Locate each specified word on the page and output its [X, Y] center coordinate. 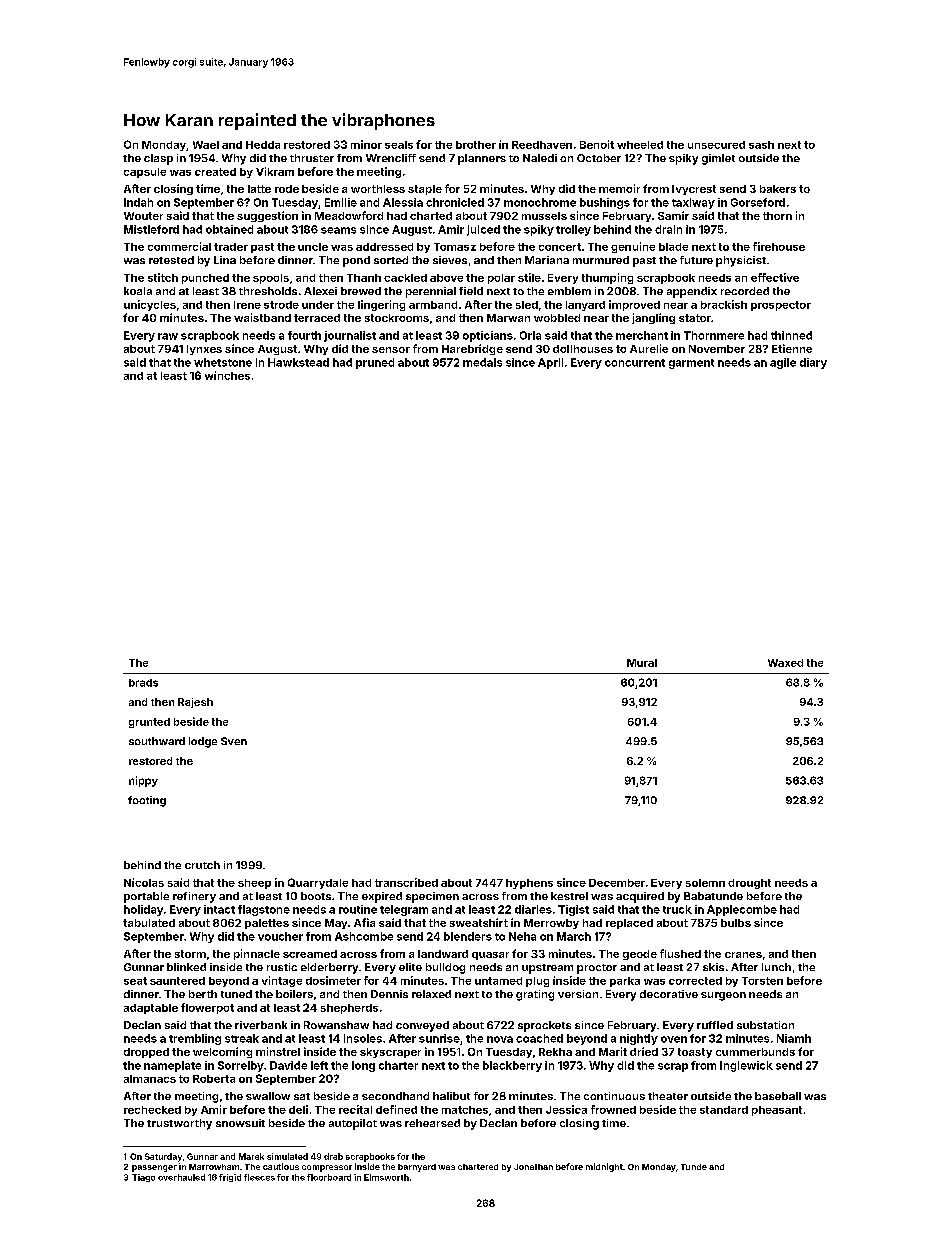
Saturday [163, 1157]
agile [783, 363]
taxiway [693, 203]
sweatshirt [479, 922]
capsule [145, 173]
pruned [375, 363]
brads [143, 683]
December [617, 883]
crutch [202, 865]
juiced [483, 230]
